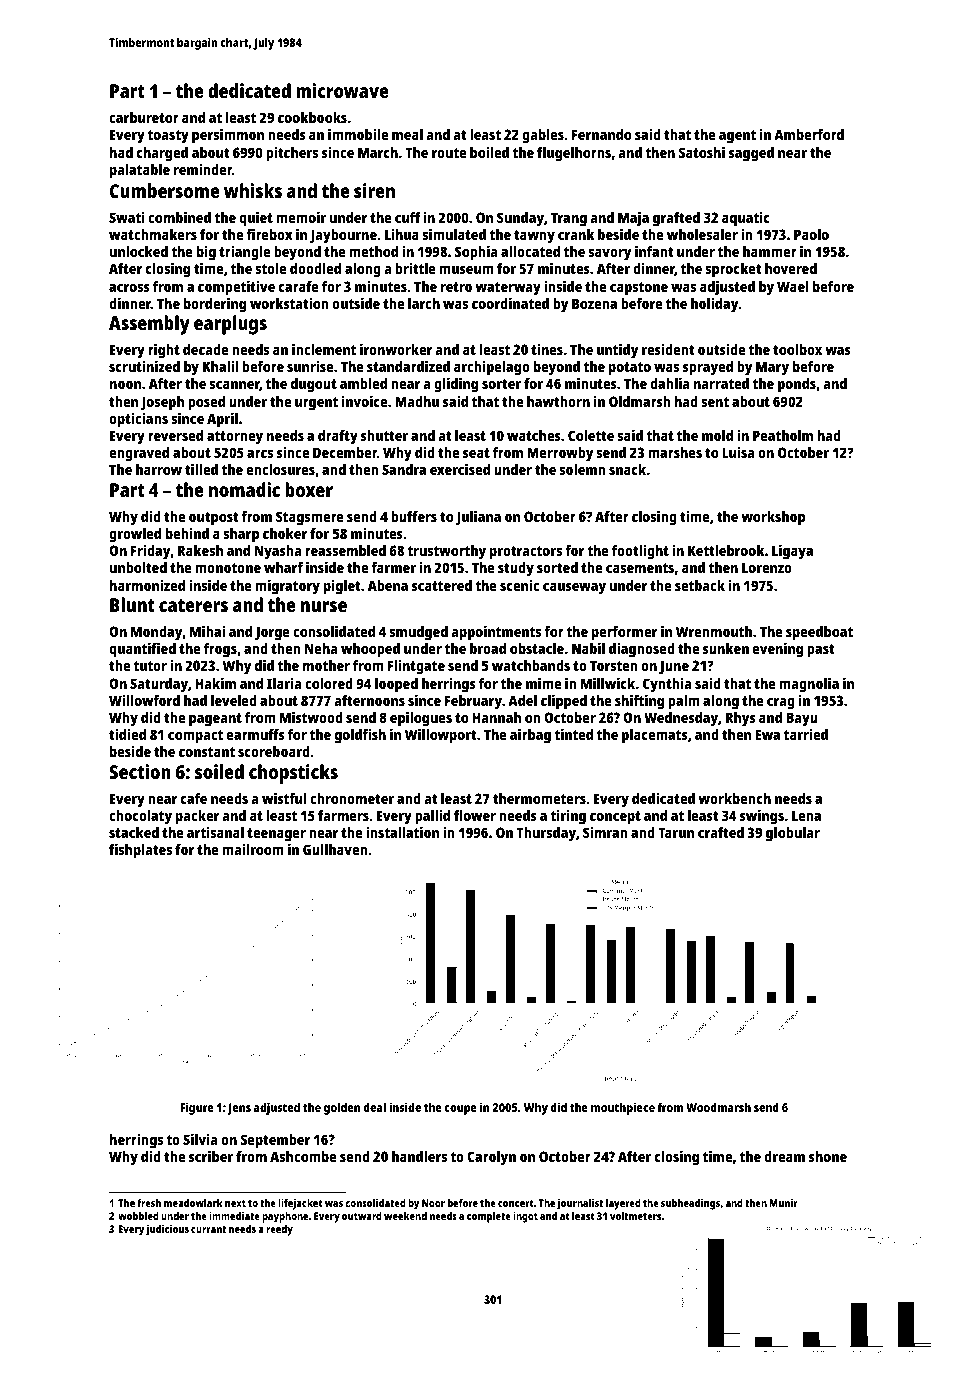  I want to click on sprocket, so click(733, 270).
